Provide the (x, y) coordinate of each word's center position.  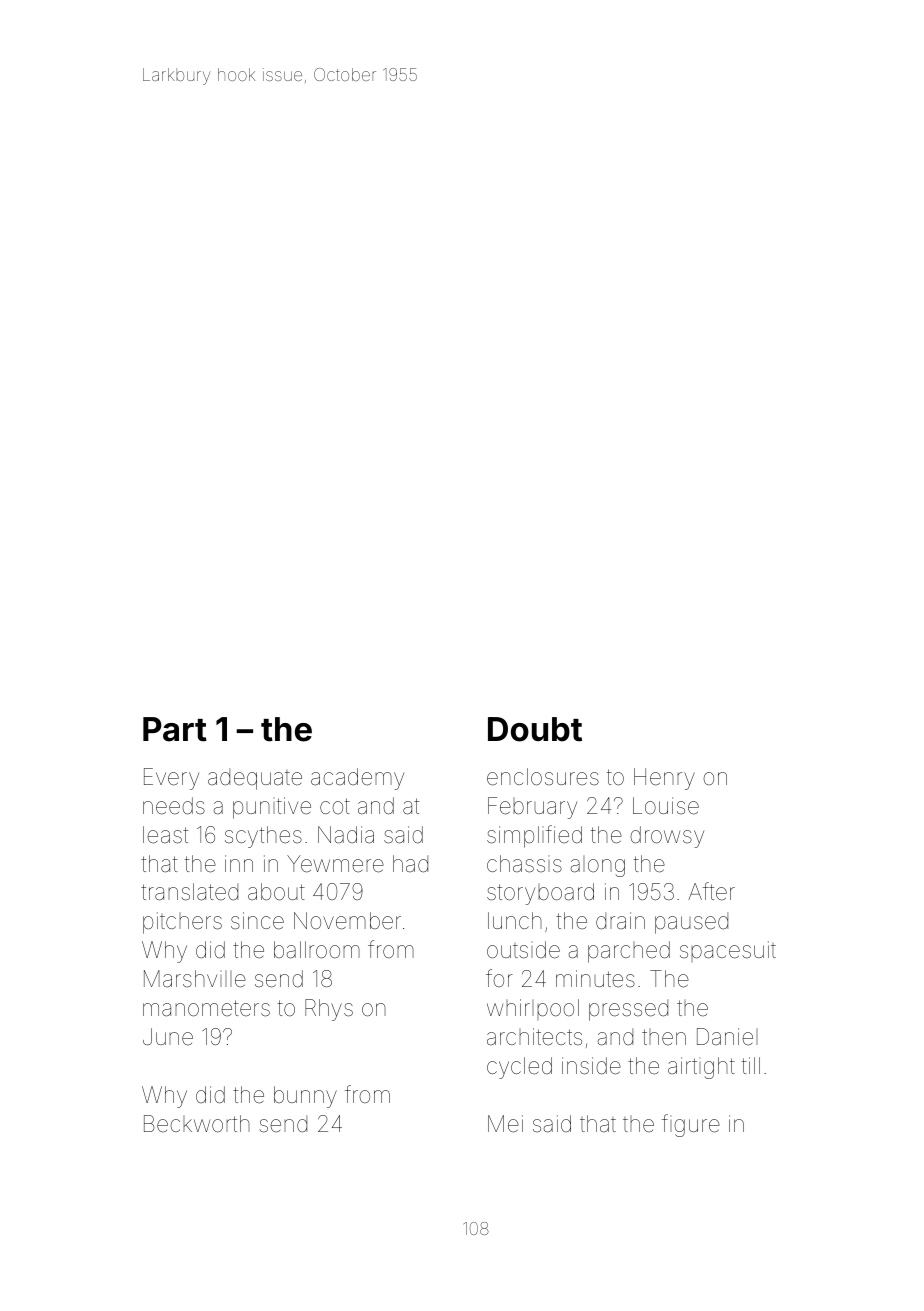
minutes (595, 979)
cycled (519, 1068)
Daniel (727, 1037)
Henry (664, 779)
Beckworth (197, 1123)
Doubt (535, 729)
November (347, 921)
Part (175, 729)
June (168, 1036)
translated (189, 892)
